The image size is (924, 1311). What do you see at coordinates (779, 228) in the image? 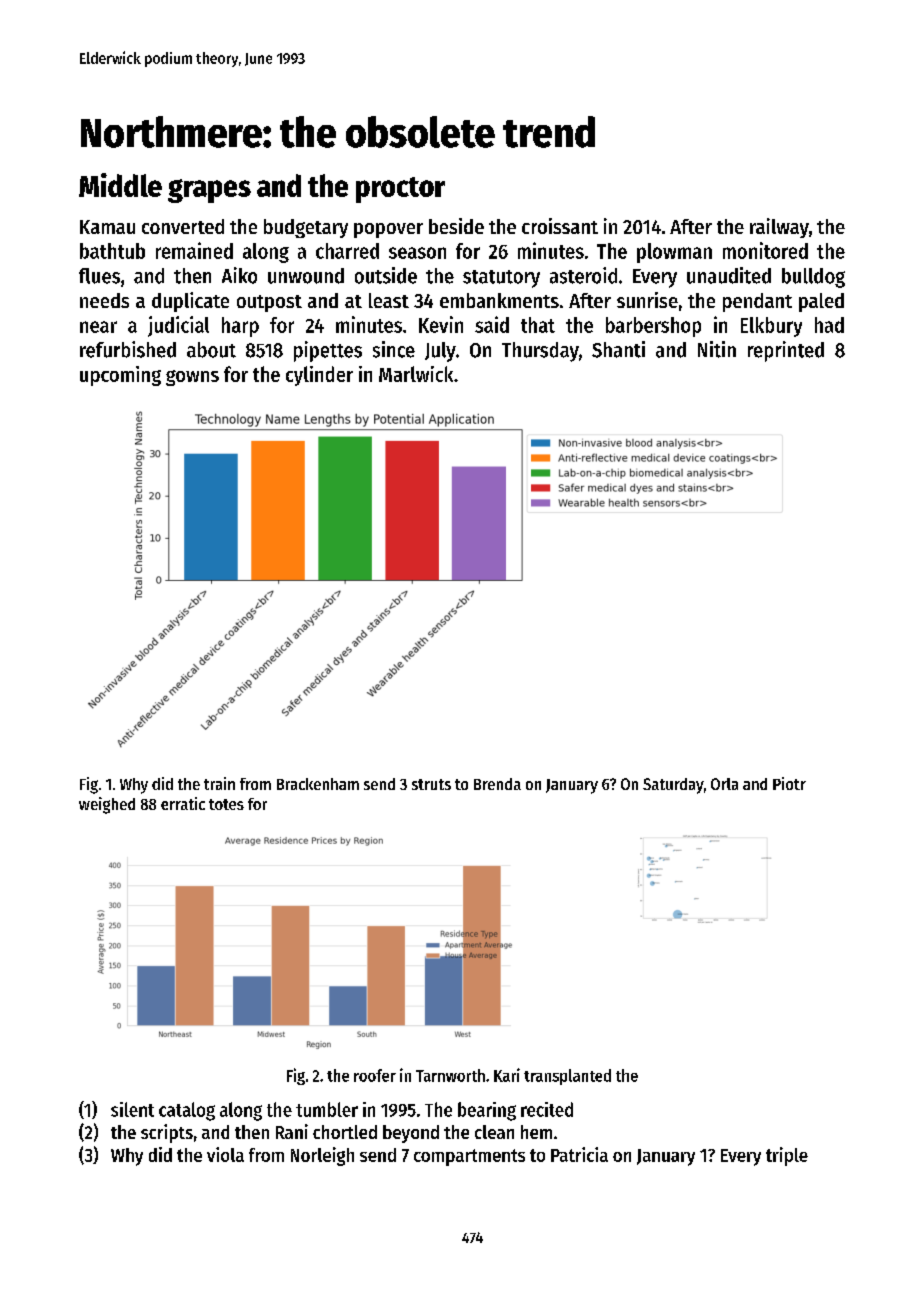
I see `railway` at bounding box center [779, 228].
